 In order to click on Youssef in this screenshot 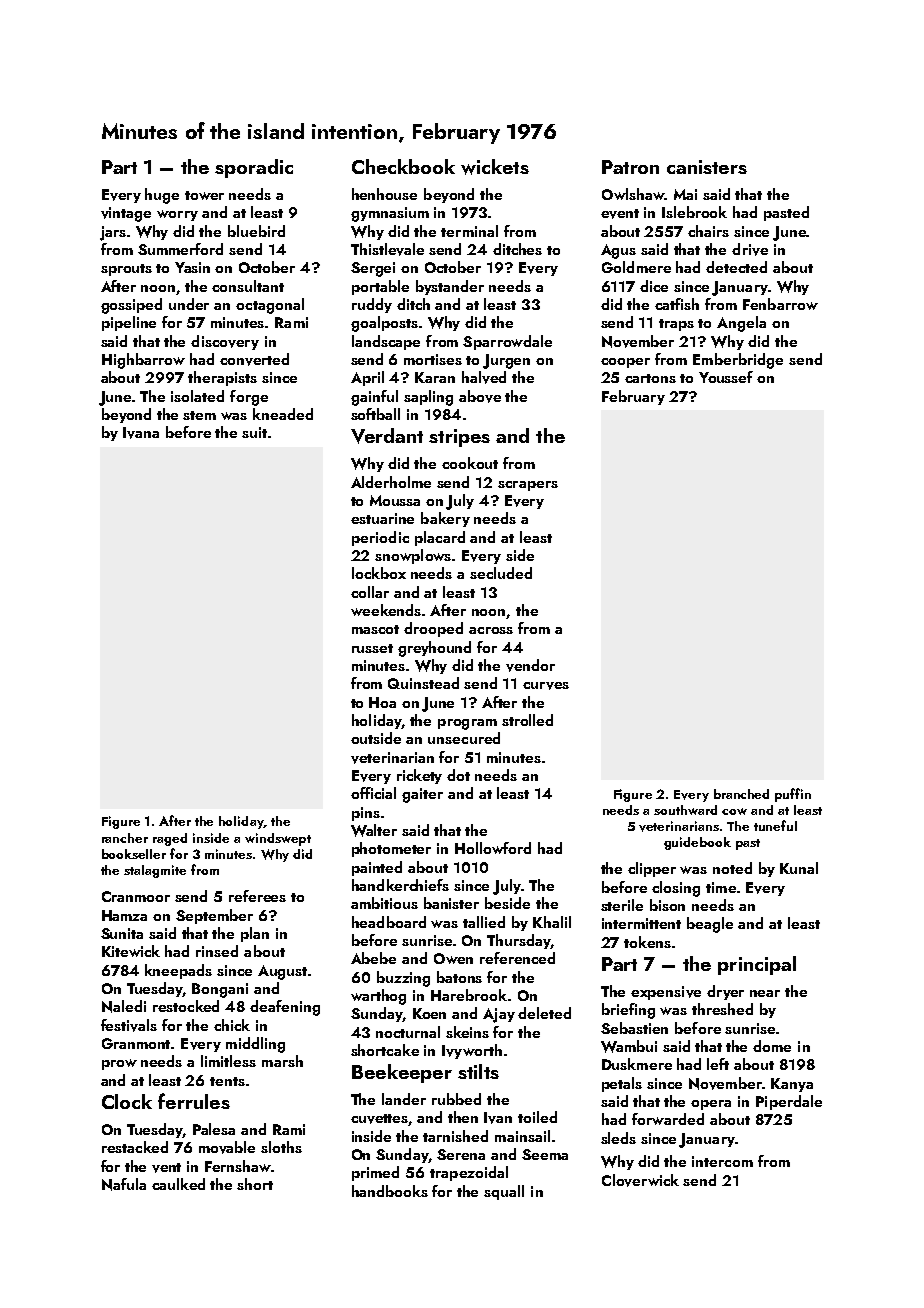, I will do `click(726, 377)`.
